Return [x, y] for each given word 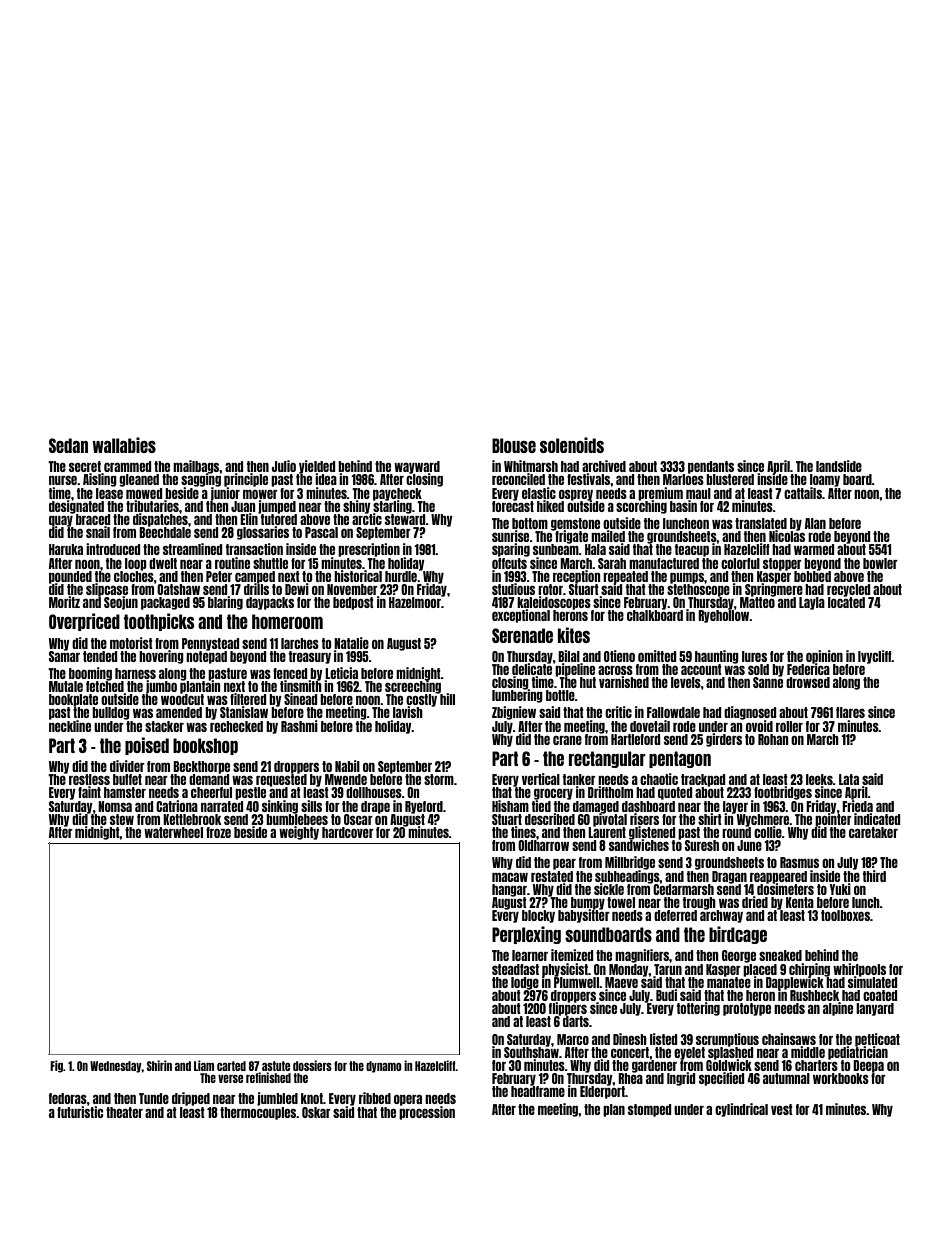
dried [755, 902]
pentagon [680, 759]
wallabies [124, 445]
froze [218, 832]
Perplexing [526, 935]
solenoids [572, 445]
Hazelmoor [415, 602]
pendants [711, 467]
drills [256, 589]
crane [567, 740]
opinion [824, 656]
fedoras [68, 1098]
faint [89, 792]
